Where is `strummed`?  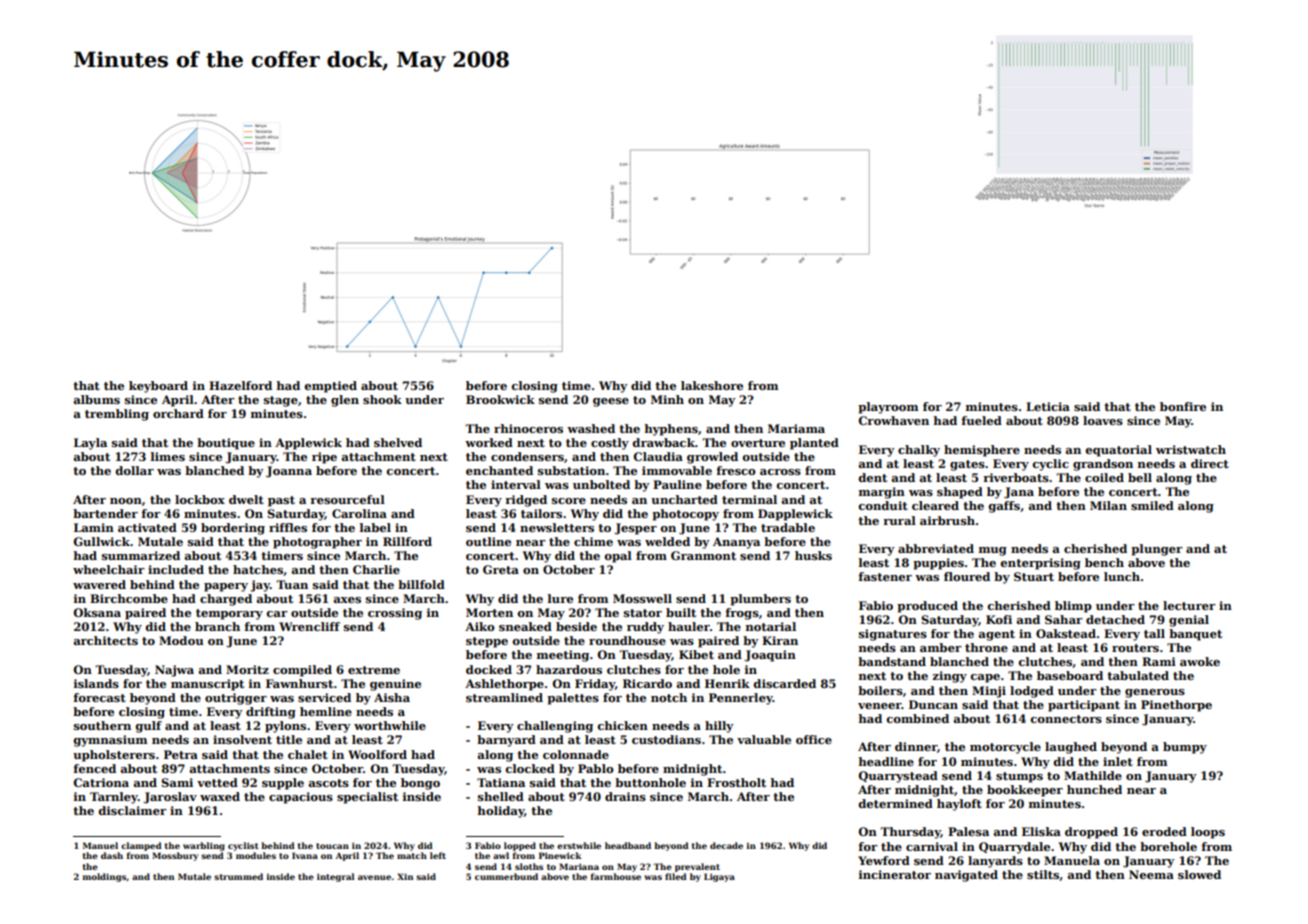
strummed is located at coordinates (238, 876).
